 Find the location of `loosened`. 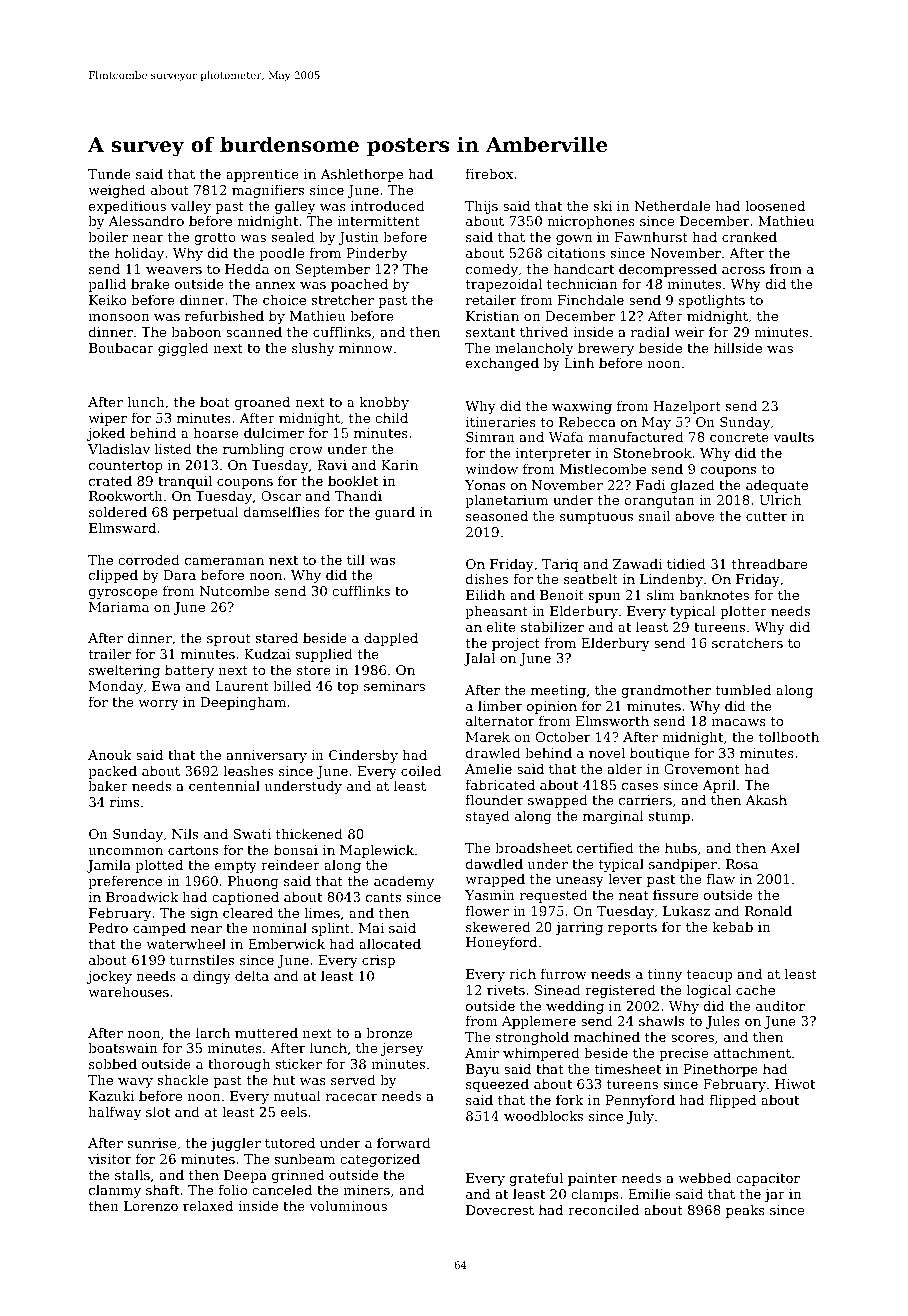

loosened is located at coordinates (775, 205).
